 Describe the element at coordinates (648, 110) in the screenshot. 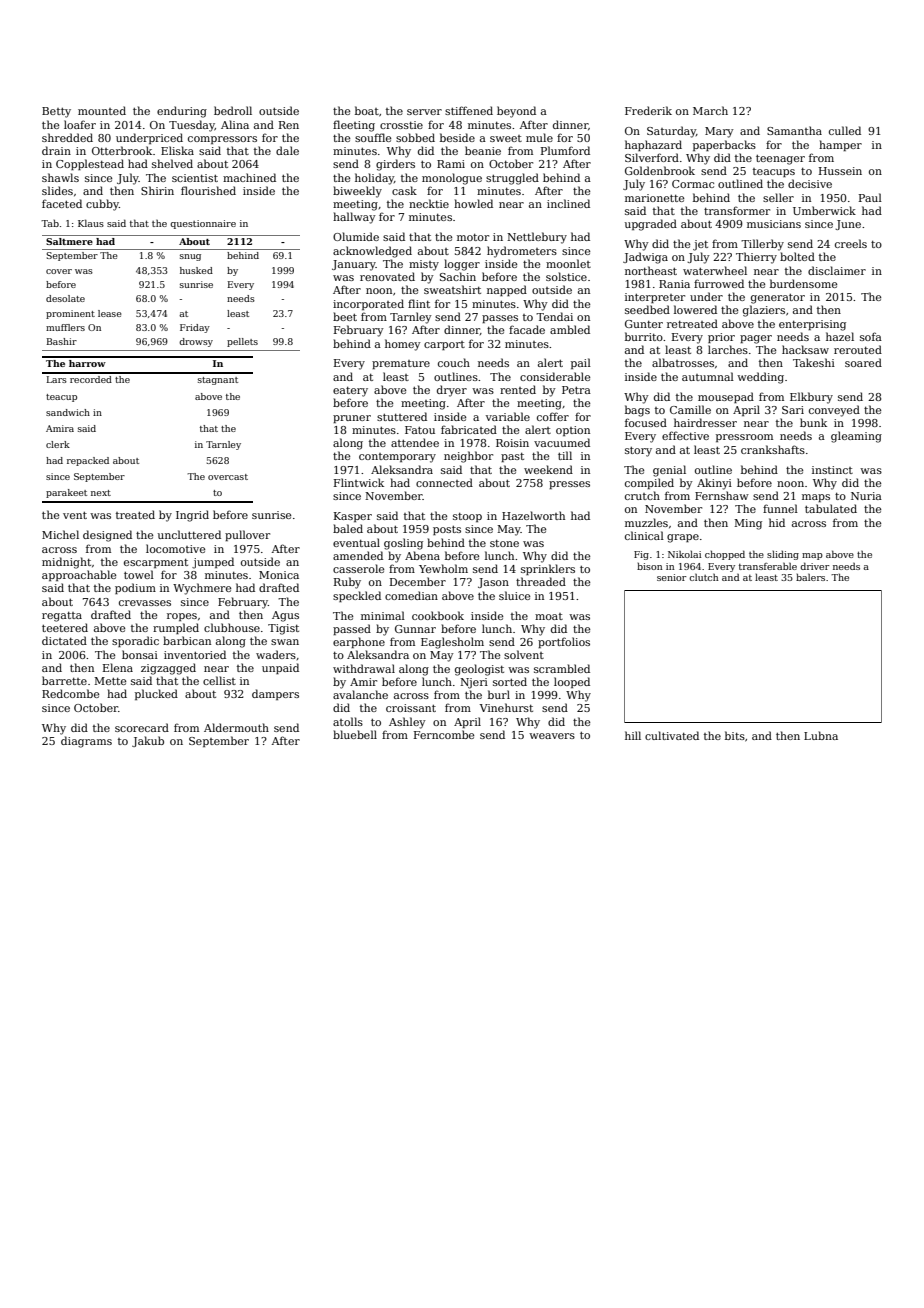

I see `Frederik` at that location.
